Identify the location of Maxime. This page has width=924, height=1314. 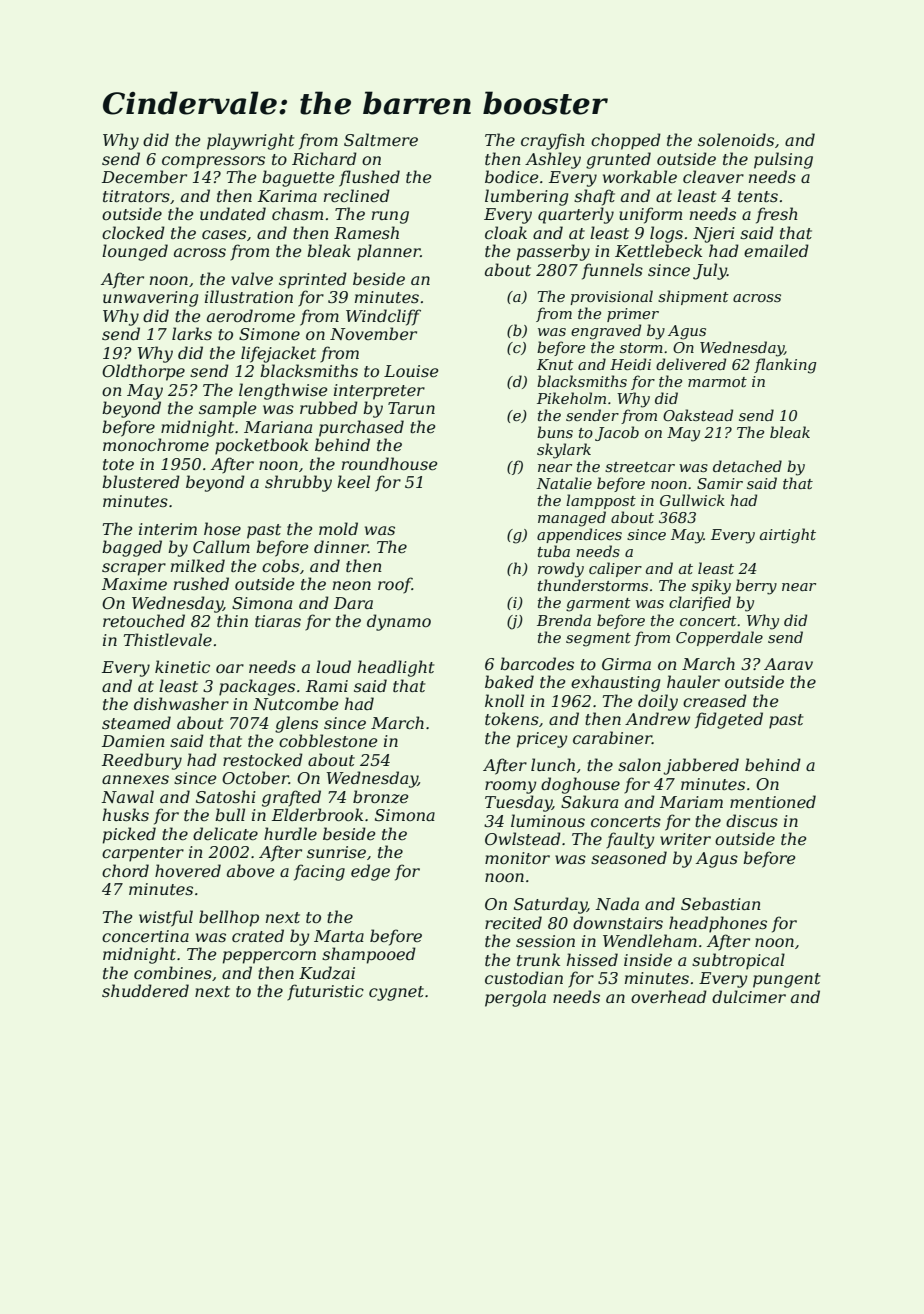
(134, 584).
